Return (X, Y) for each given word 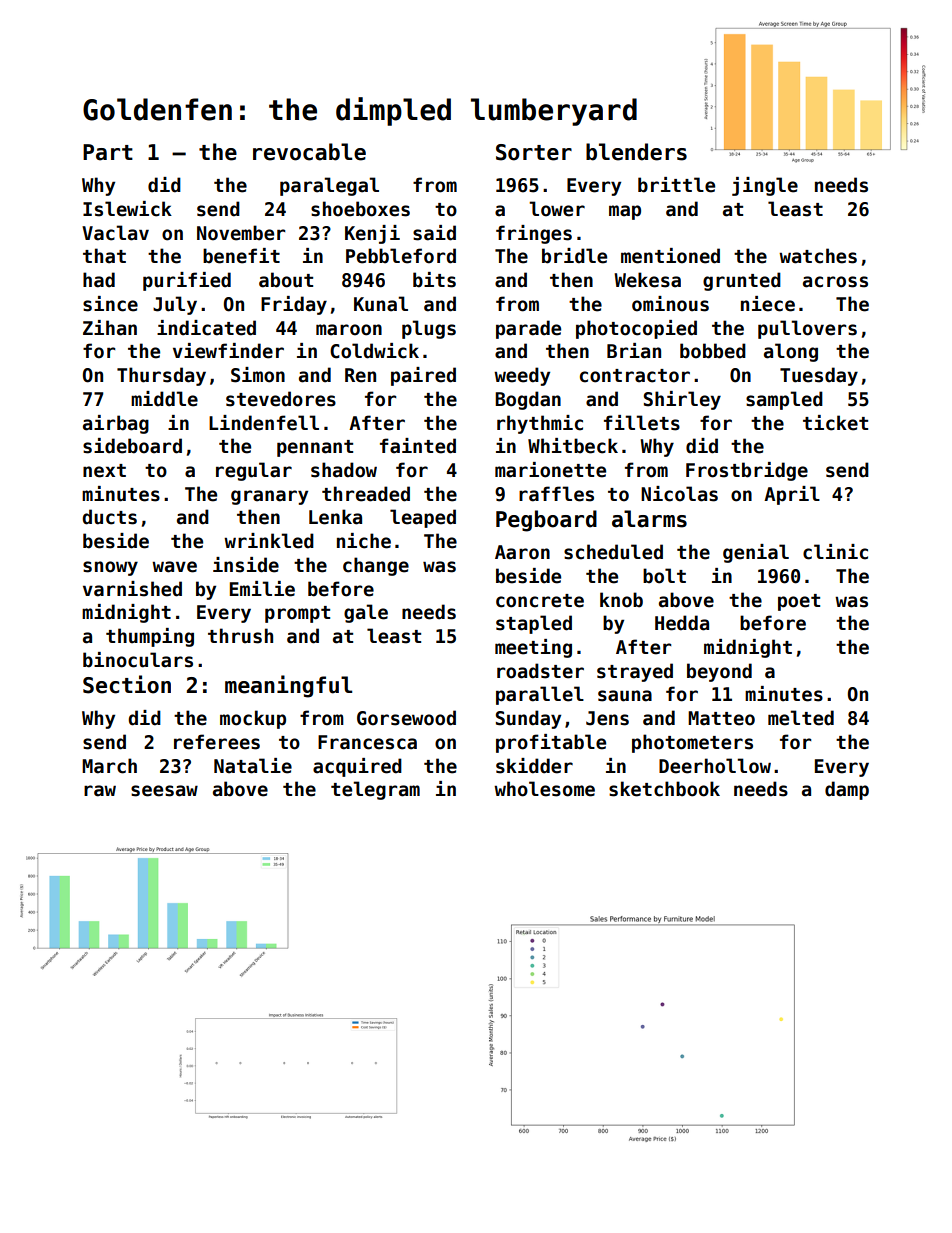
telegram (375, 790)
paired (423, 376)
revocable (309, 152)
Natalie (253, 766)
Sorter (534, 152)
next (104, 471)
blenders (636, 152)
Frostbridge (747, 471)
